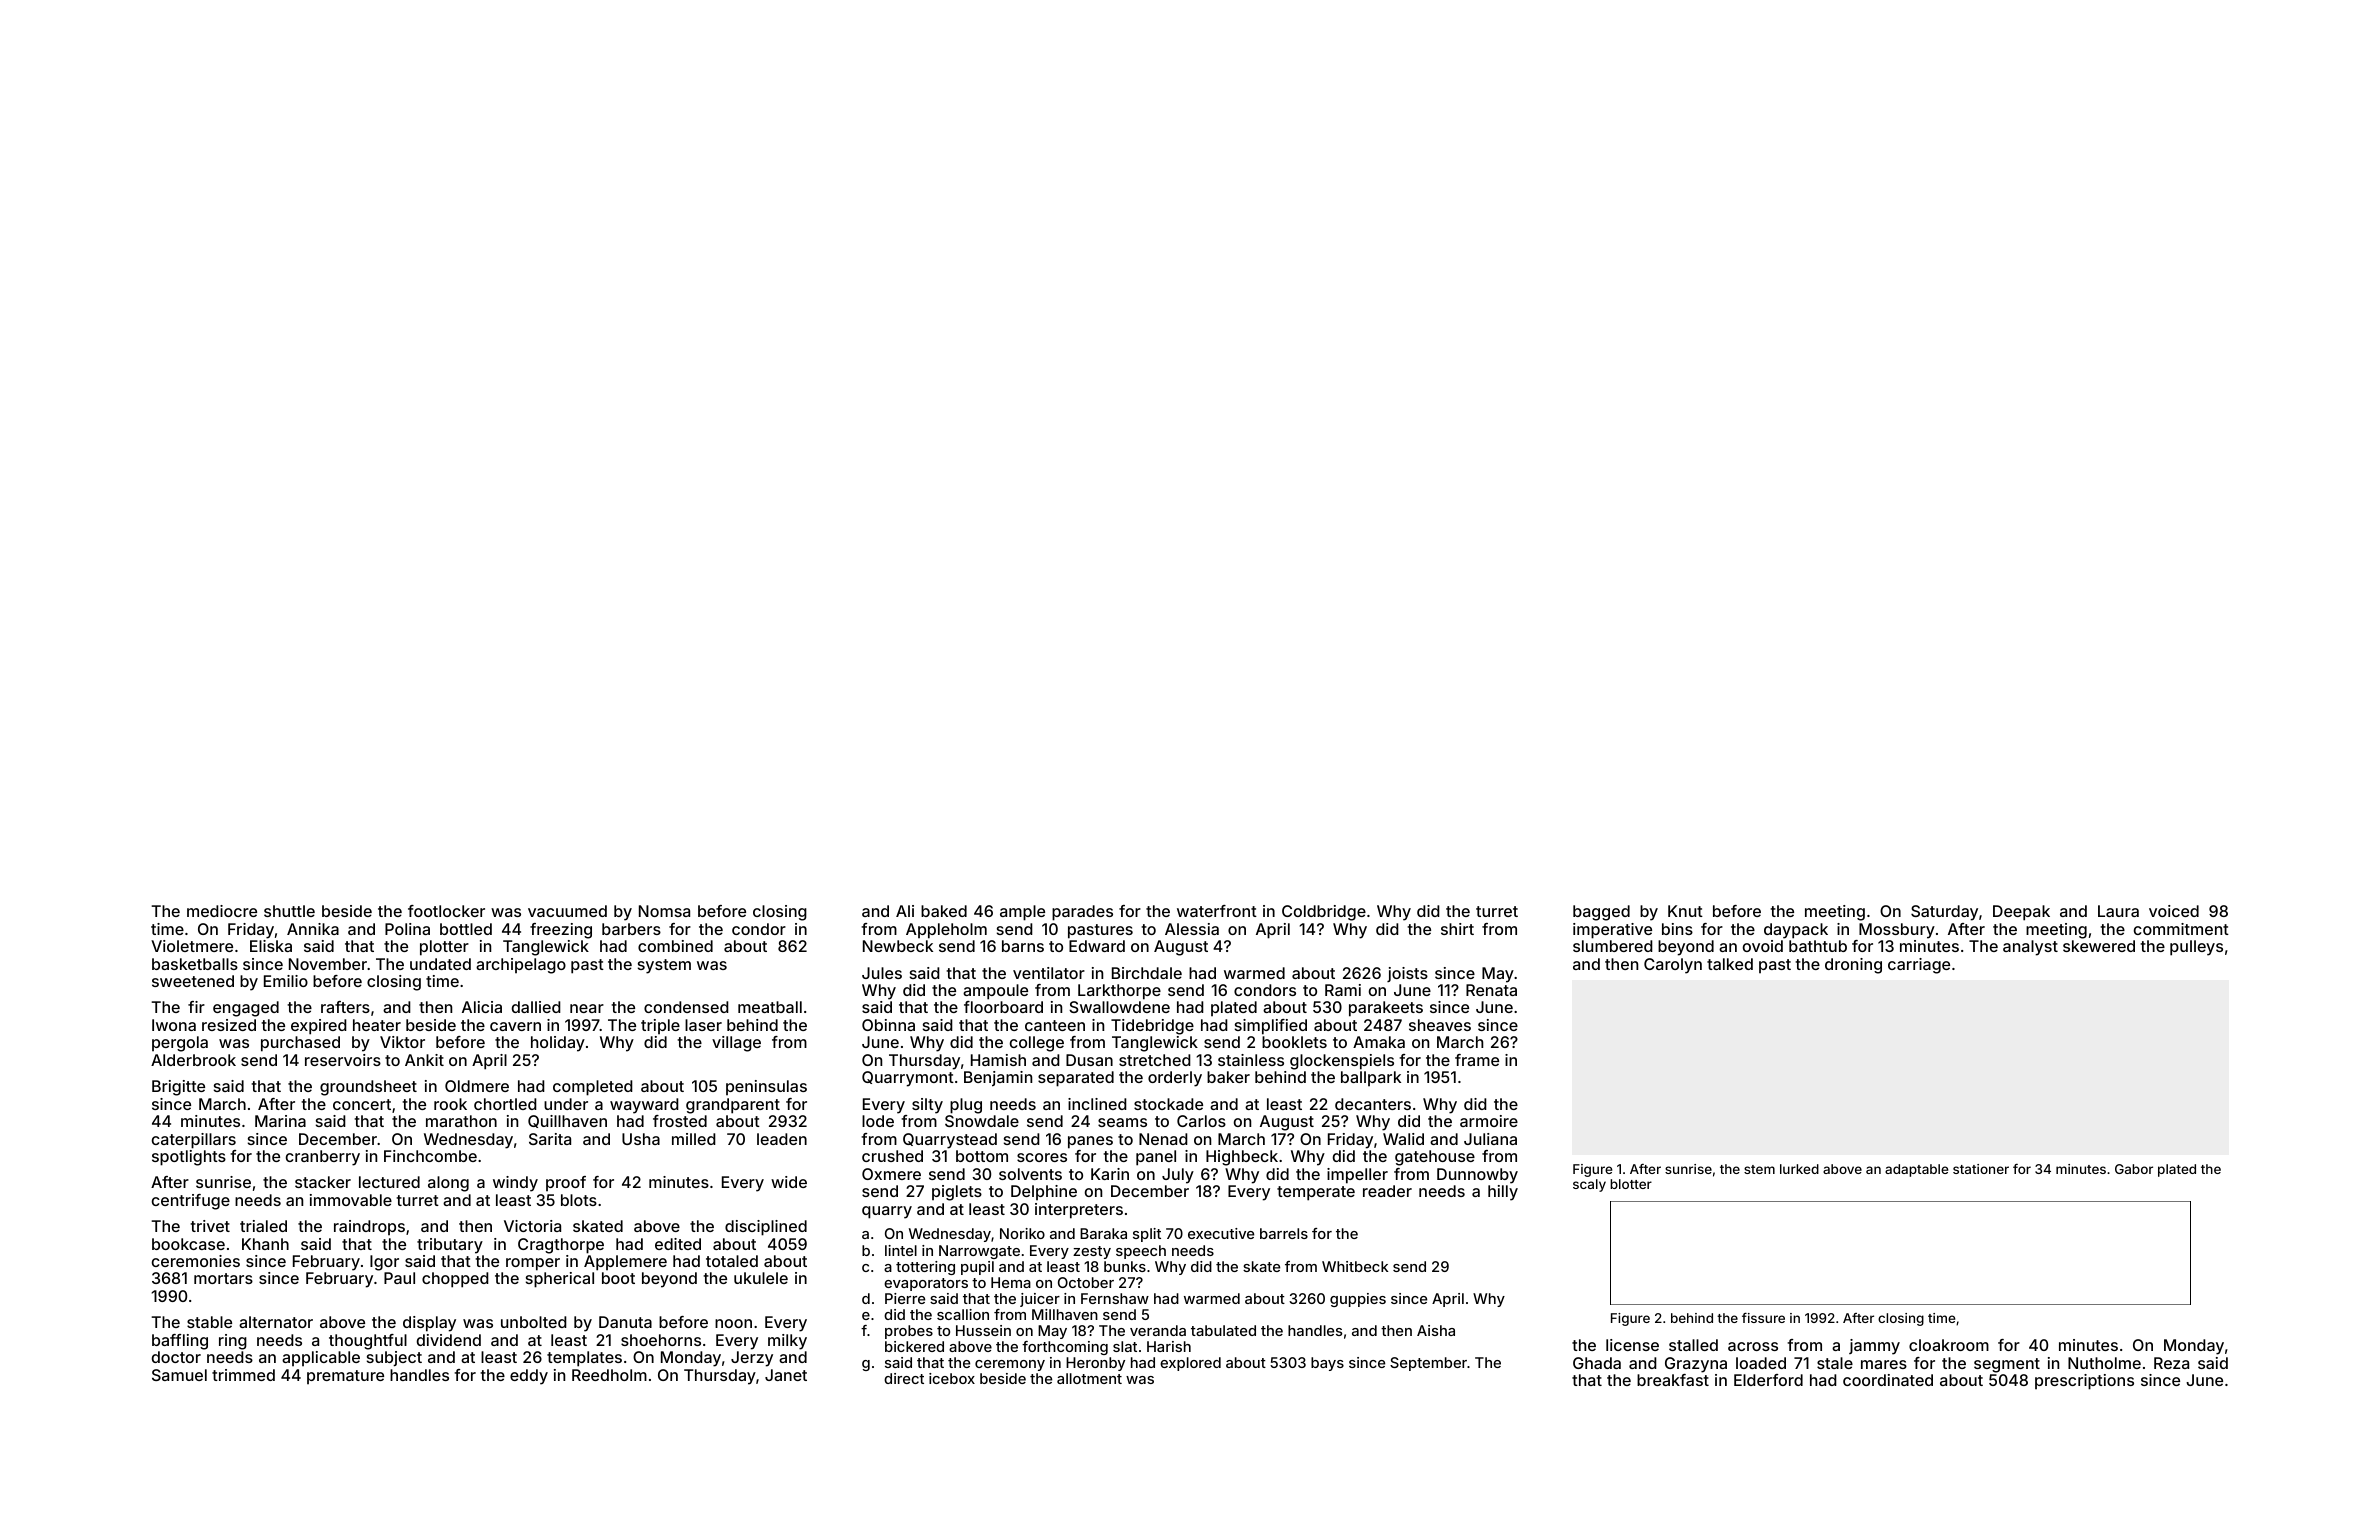  Describe the element at coordinates (891, 1174) in the image. I see `Oxmere` at that location.
